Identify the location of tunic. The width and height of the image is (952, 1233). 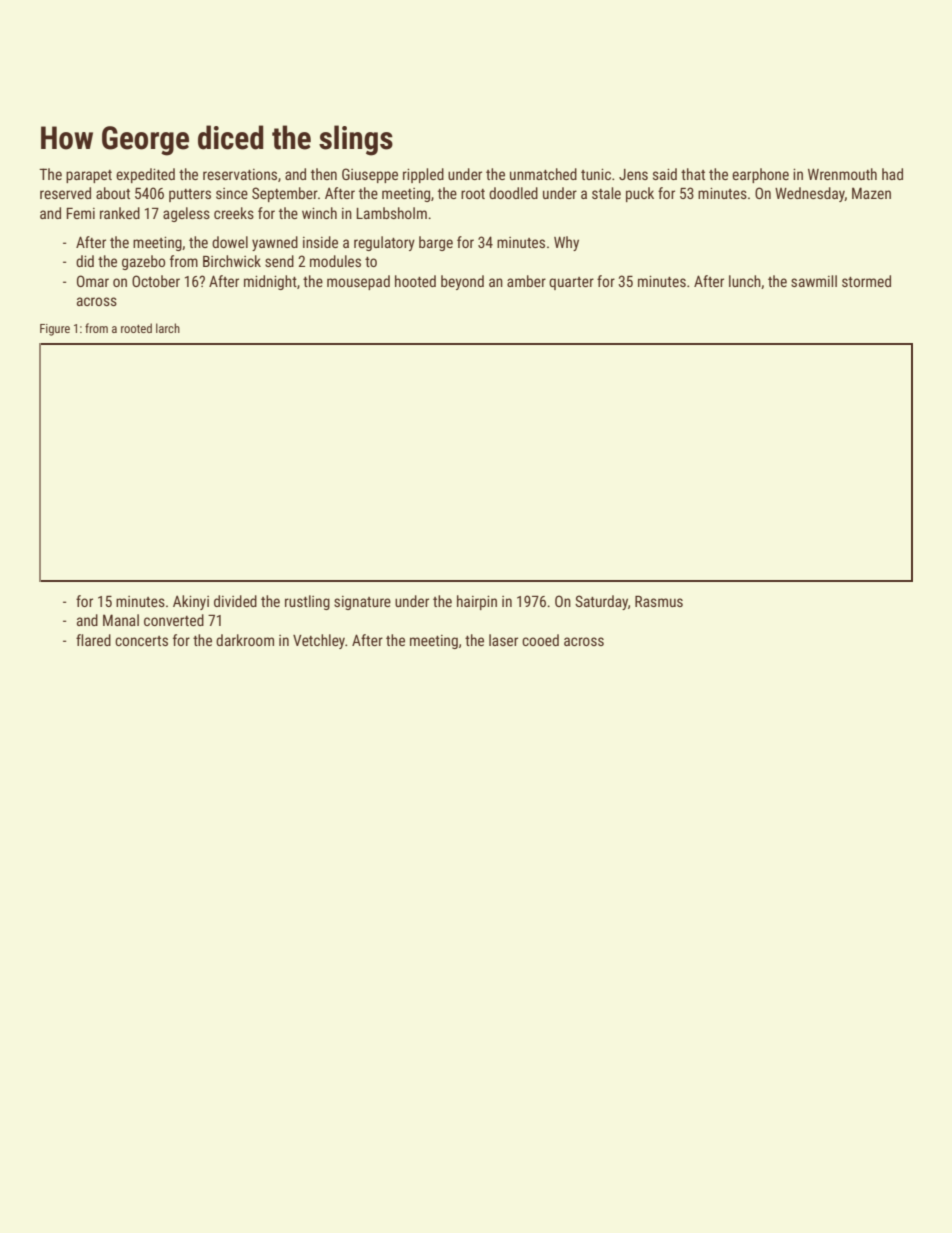
(596, 174).
